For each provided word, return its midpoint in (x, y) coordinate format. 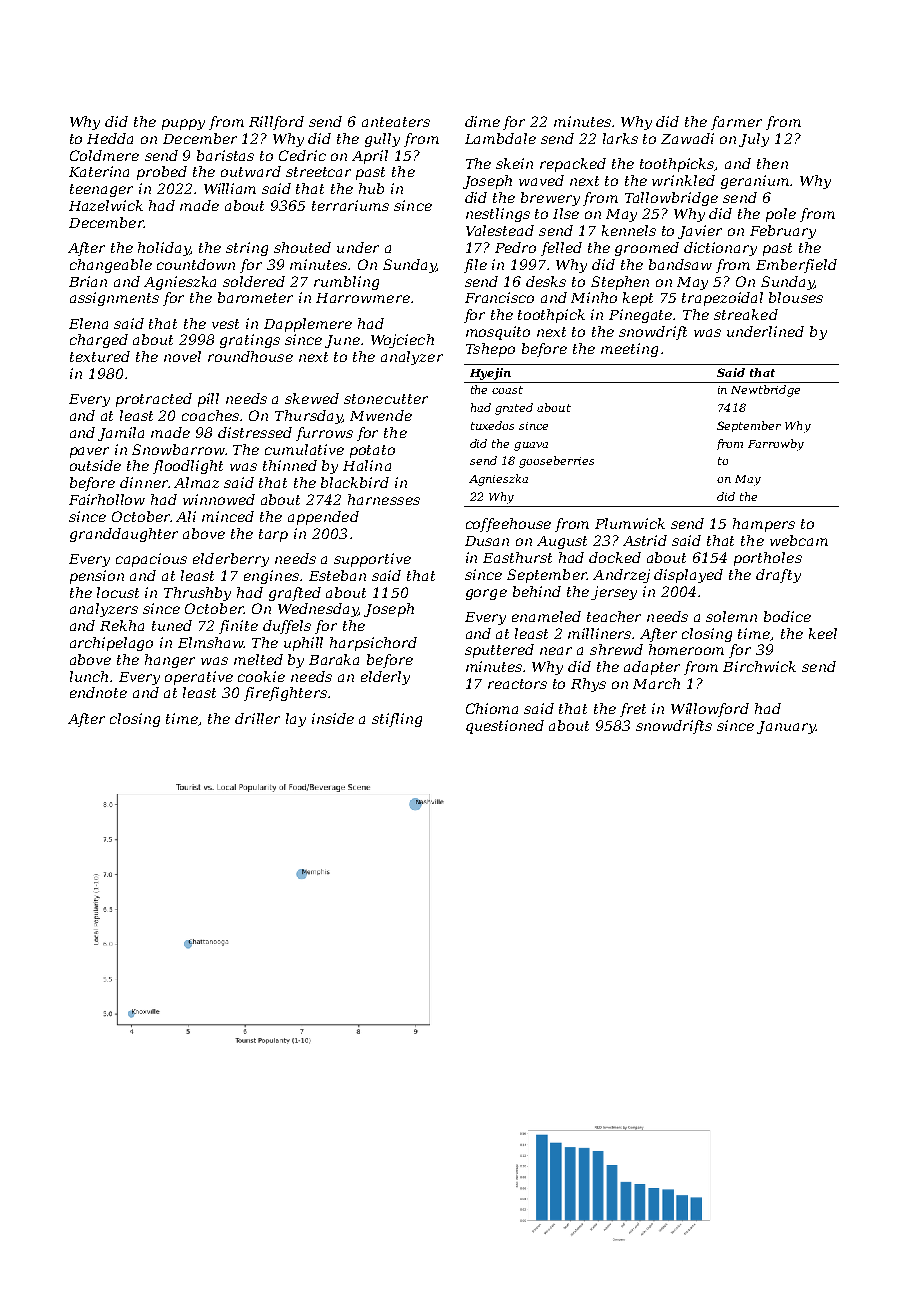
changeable (111, 266)
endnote (98, 692)
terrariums (350, 205)
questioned (505, 727)
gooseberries (556, 462)
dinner (144, 482)
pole (781, 215)
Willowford (710, 710)
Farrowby (776, 445)
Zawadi (687, 138)
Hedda (110, 138)
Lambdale (500, 138)
